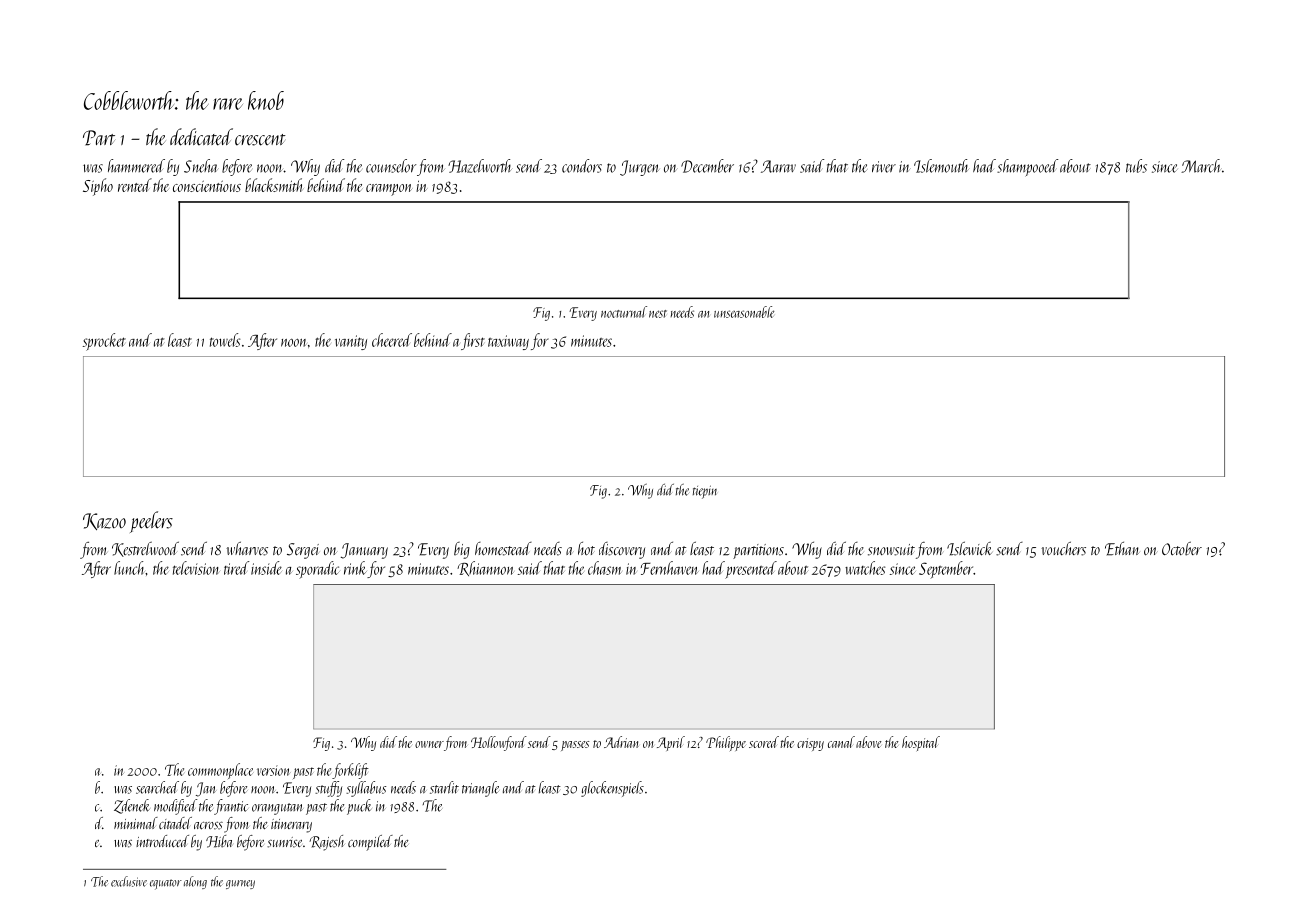 This document has width=1308, height=924. Describe the element at coordinates (273, 185) in the document. I see `blacksmith` at that location.
